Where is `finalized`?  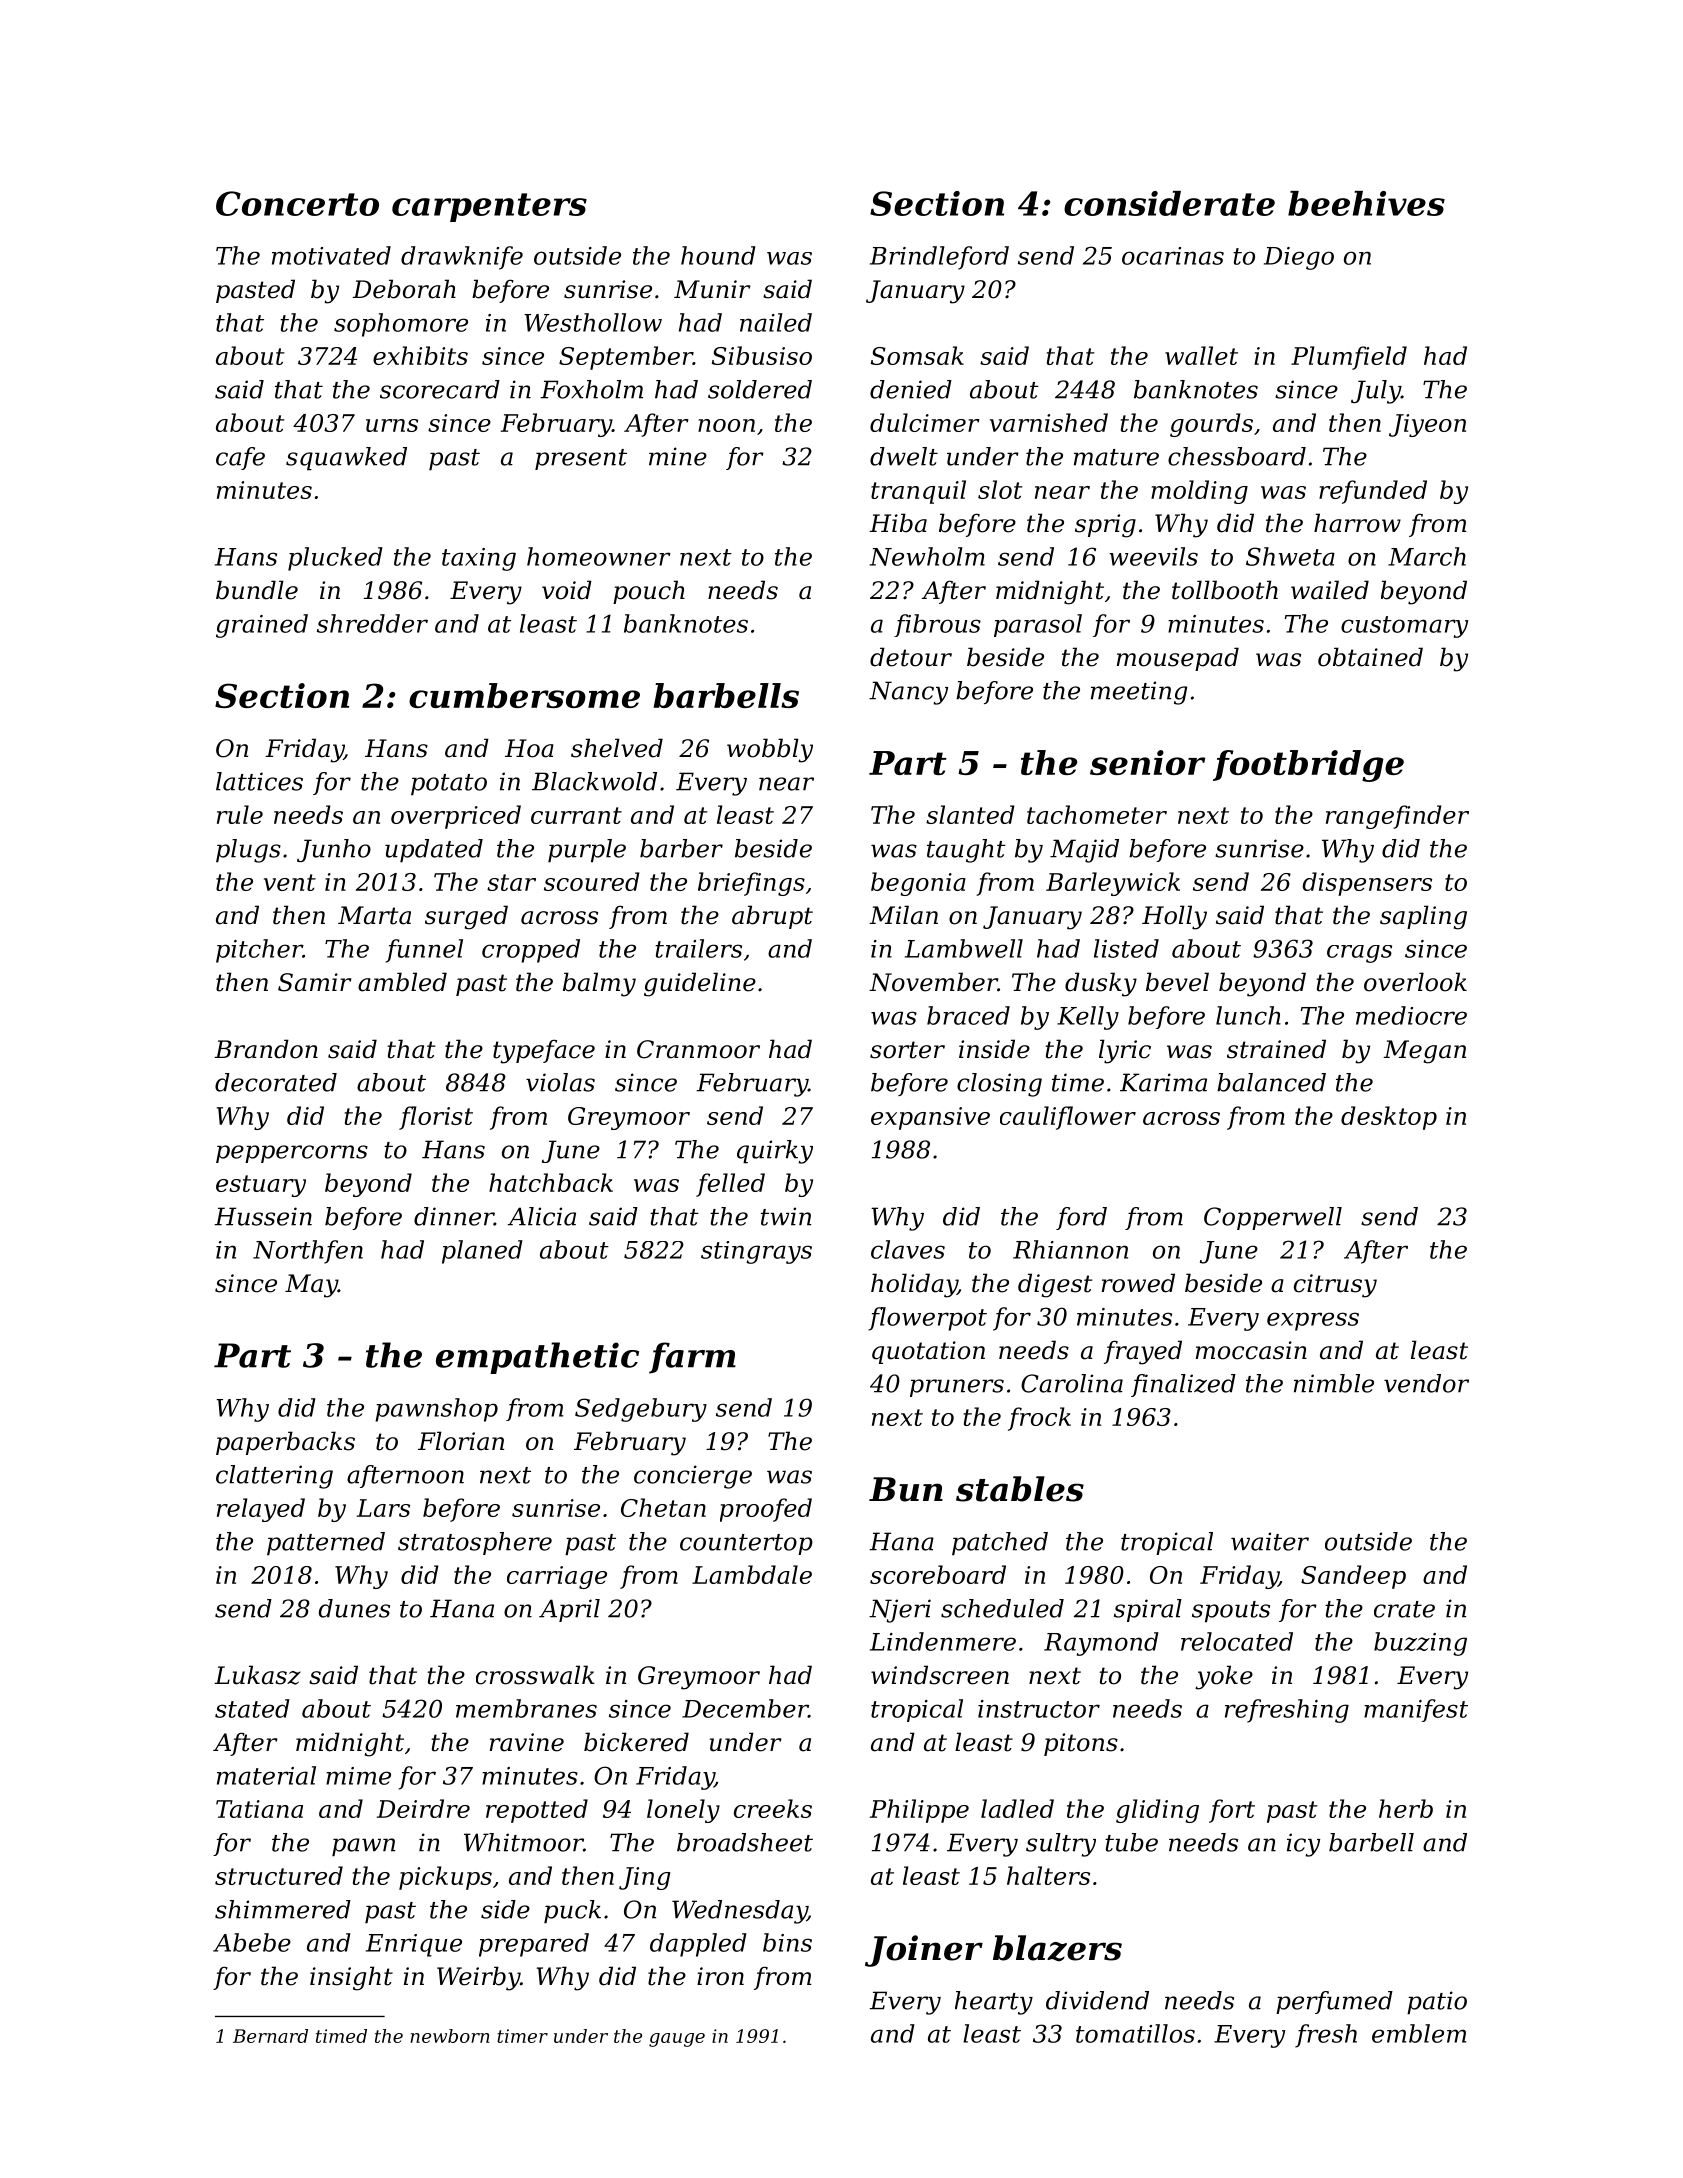
finalized is located at coordinates (1183, 1385).
